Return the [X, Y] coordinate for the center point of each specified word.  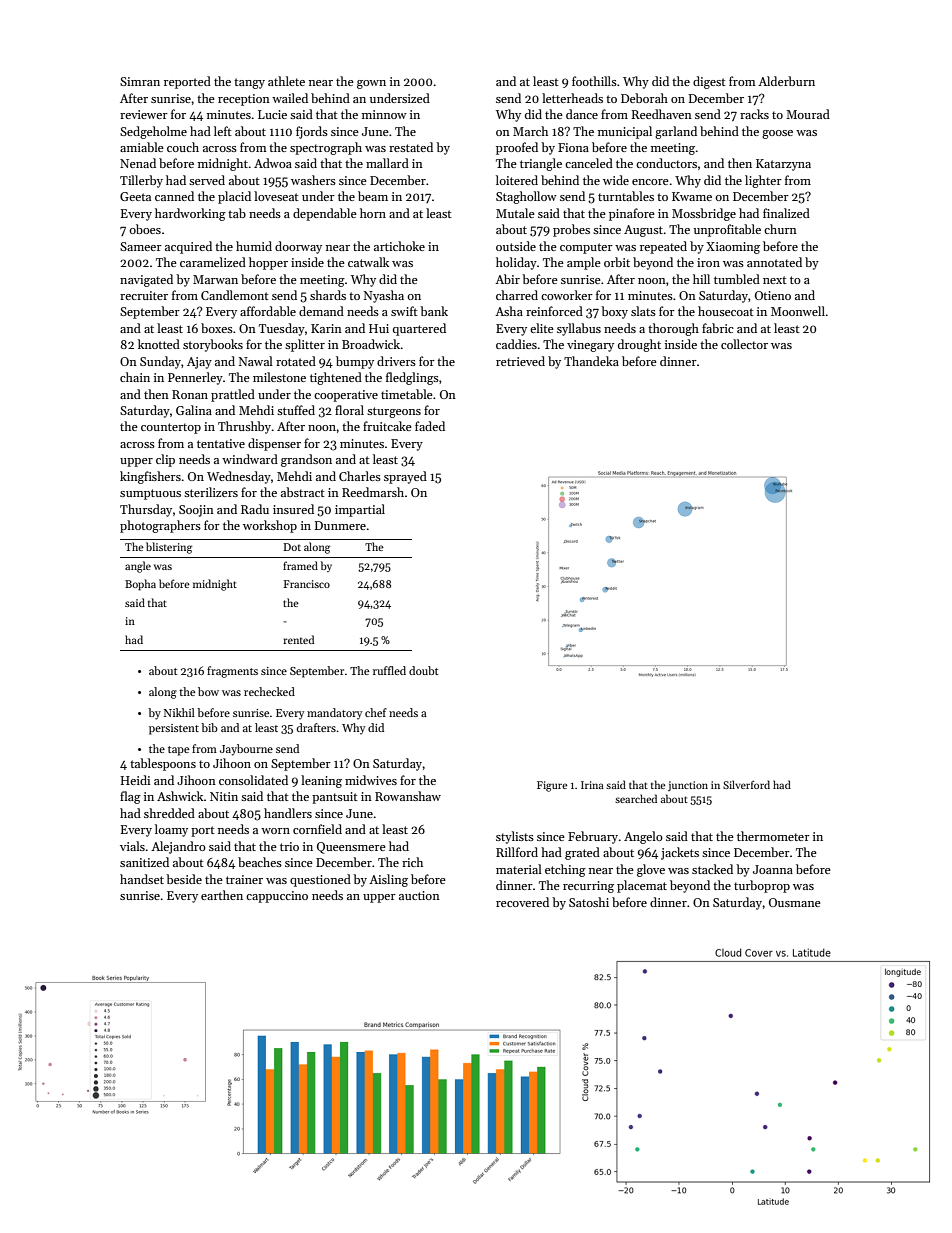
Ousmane [795, 902]
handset [142, 879]
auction [419, 895]
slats [643, 311]
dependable [325, 214]
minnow [384, 114]
